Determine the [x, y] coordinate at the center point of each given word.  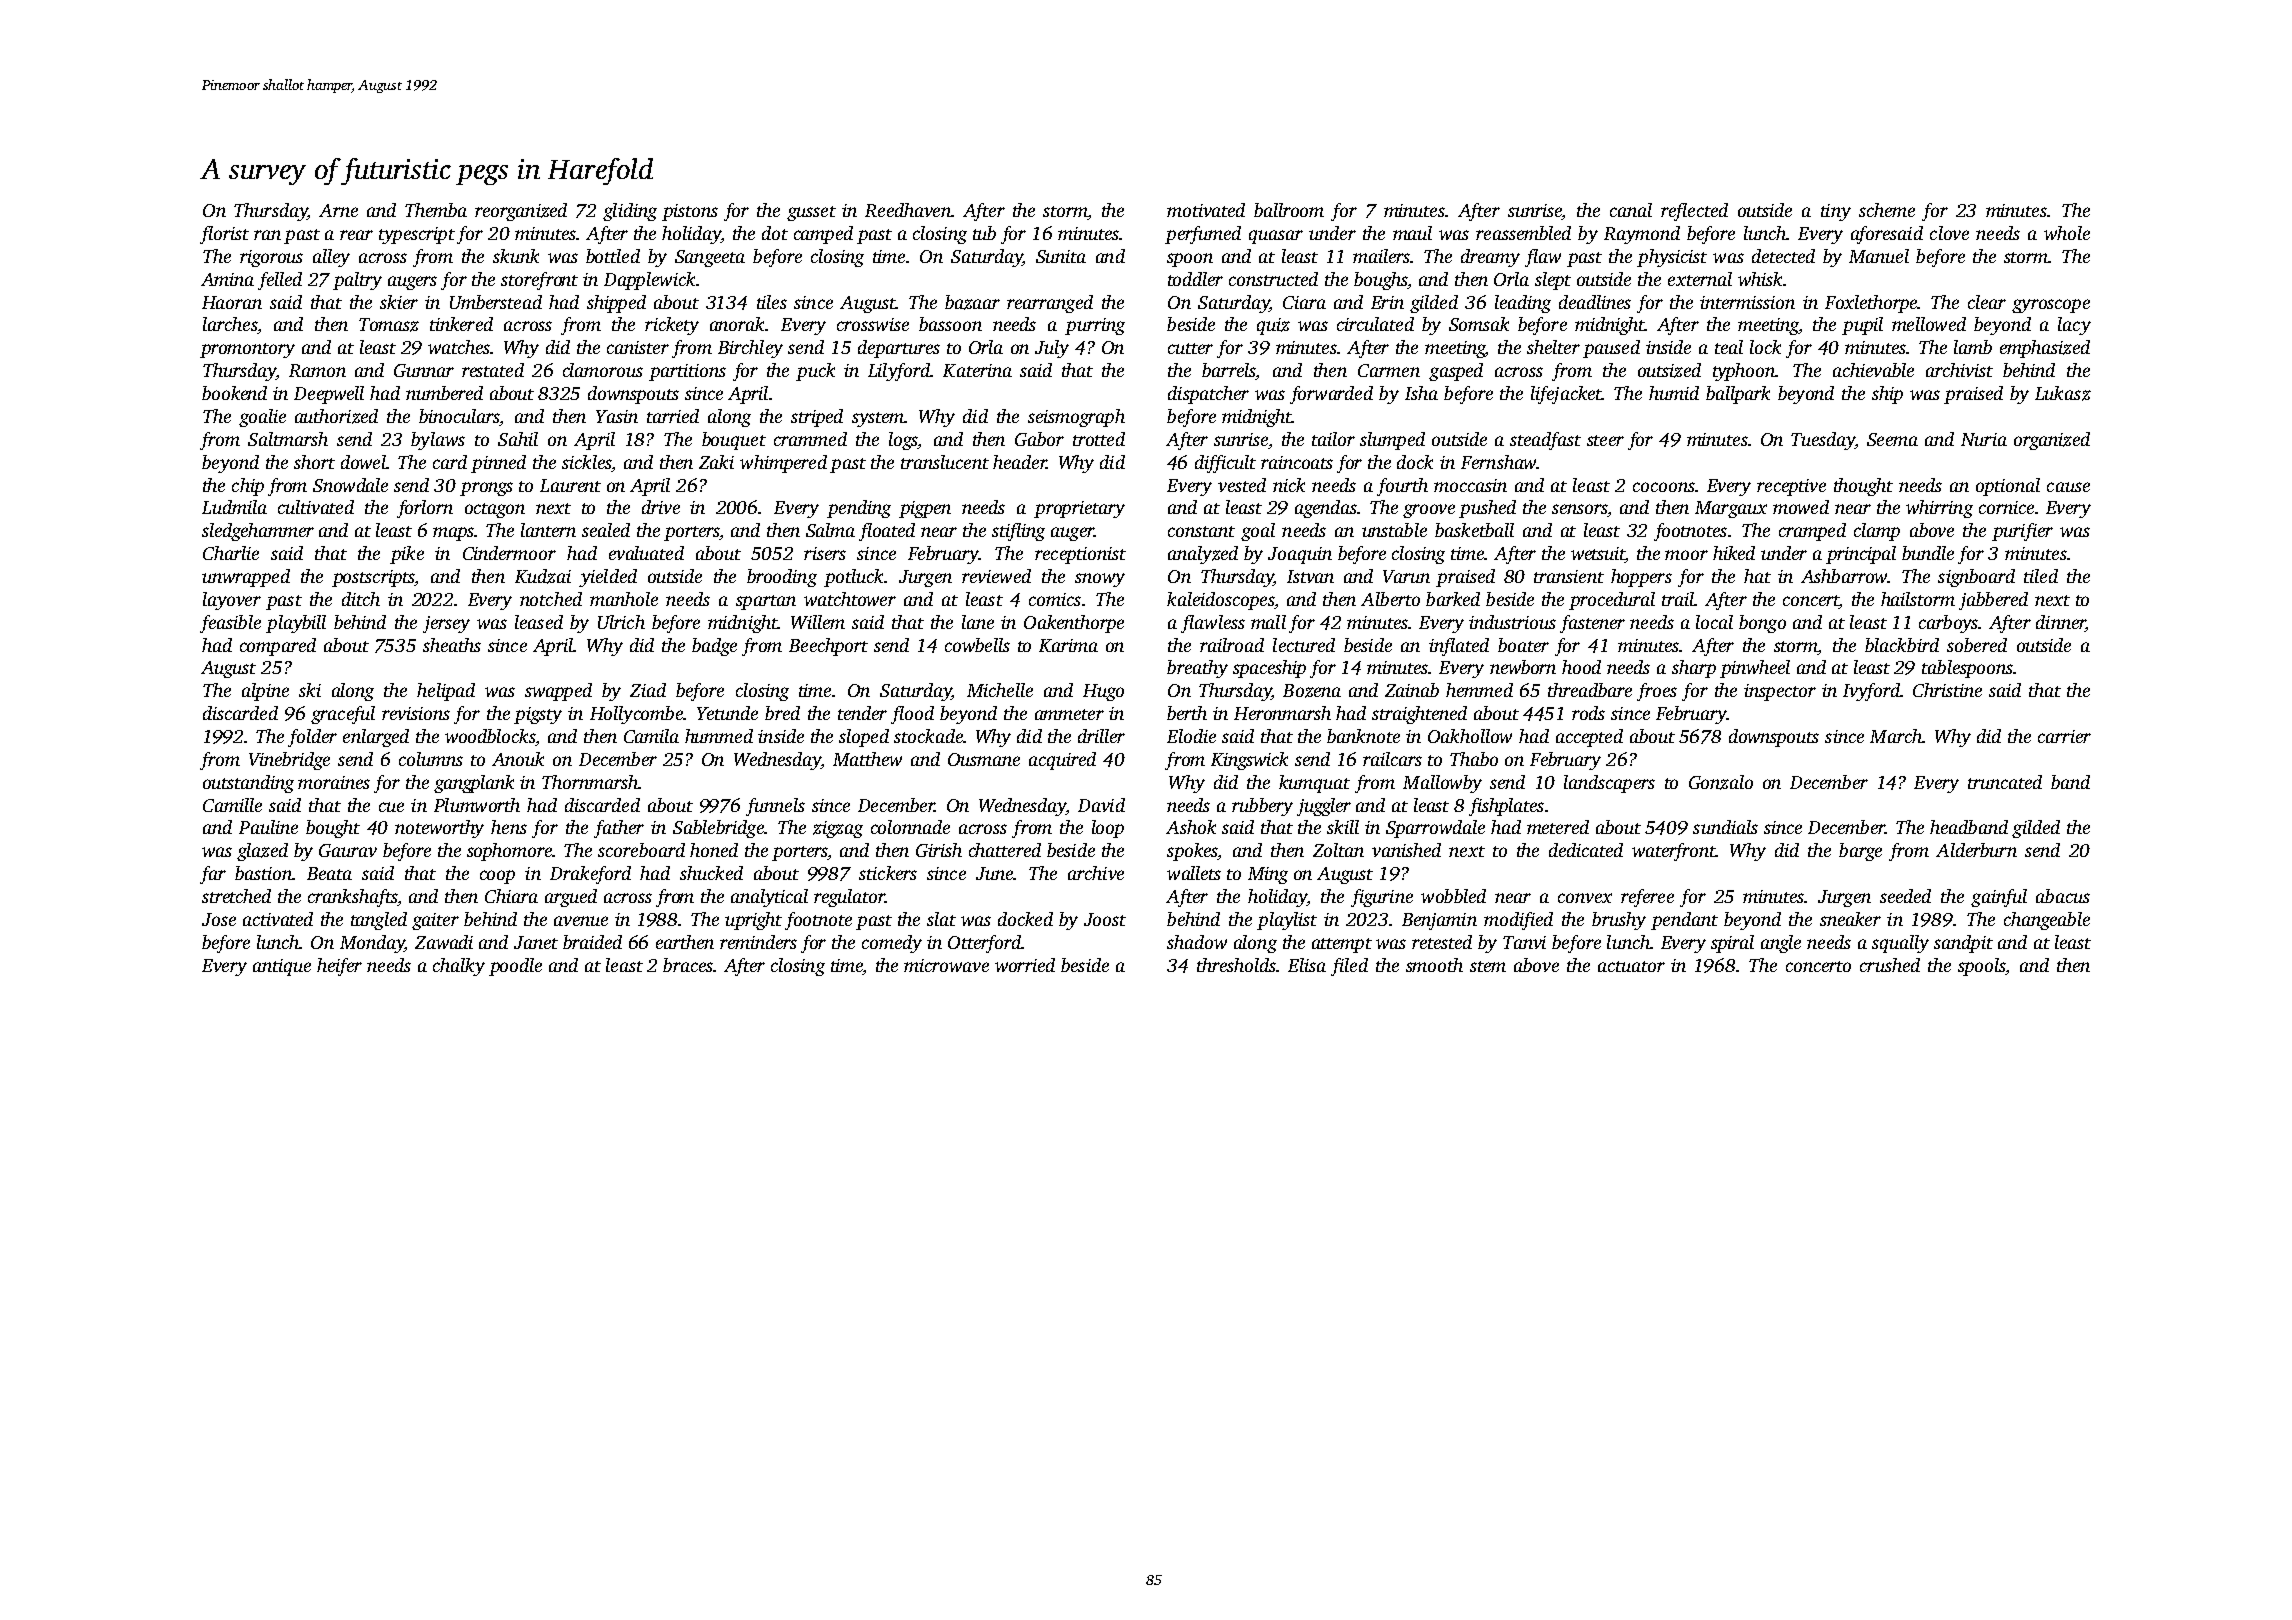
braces [688, 965]
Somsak [1479, 324]
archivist [1959, 370]
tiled [2041, 576]
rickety [672, 326]
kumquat [1314, 784]
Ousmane [984, 759]
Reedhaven [908, 210]
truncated [2005, 782]
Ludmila [234, 507]
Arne [338, 210]
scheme [1887, 210]
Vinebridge [289, 761]
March [1896, 736]
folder [312, 738]
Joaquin [1300, 555]
